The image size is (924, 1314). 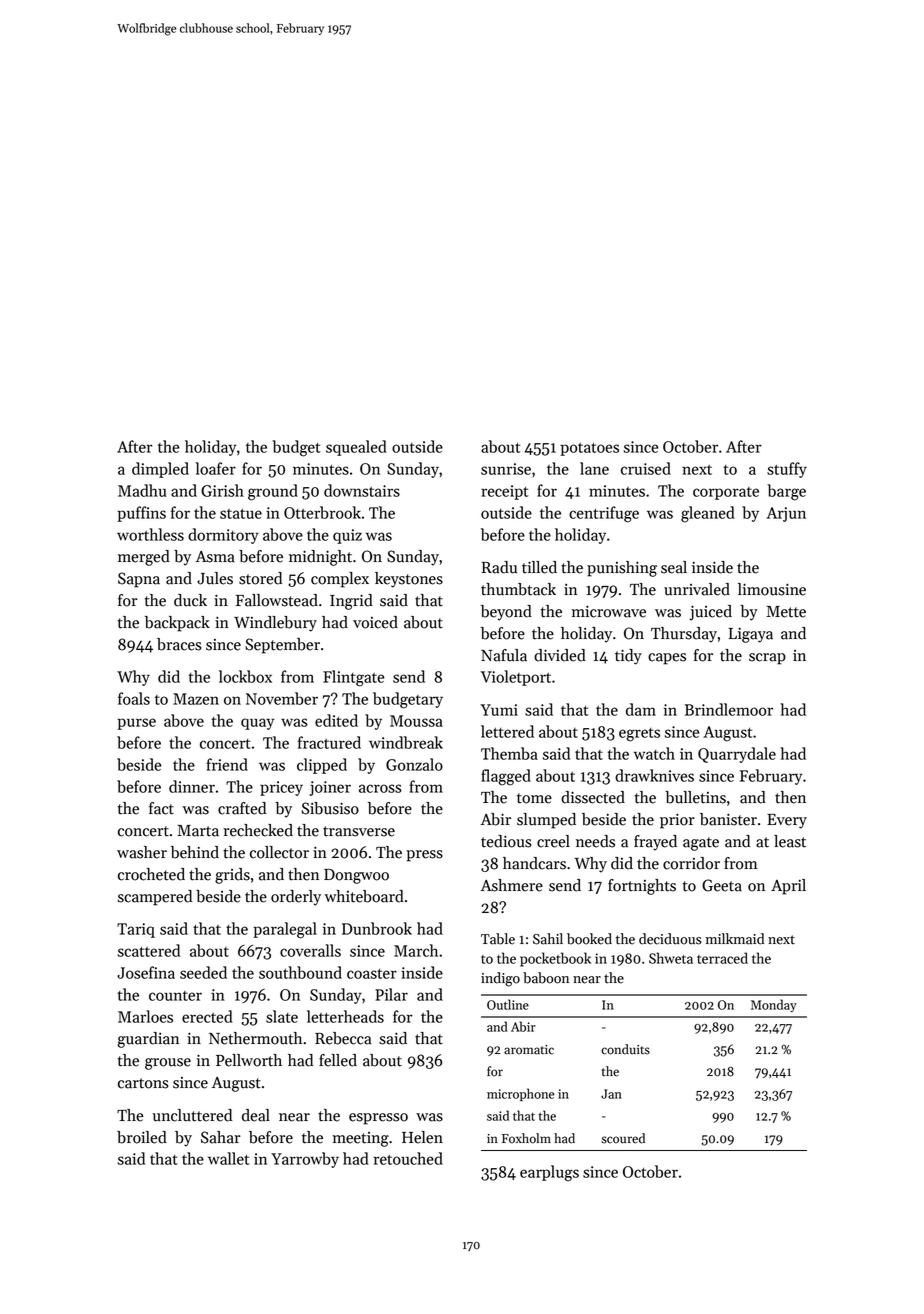 I want to click on Nafula, so click(x=504, y=655).
